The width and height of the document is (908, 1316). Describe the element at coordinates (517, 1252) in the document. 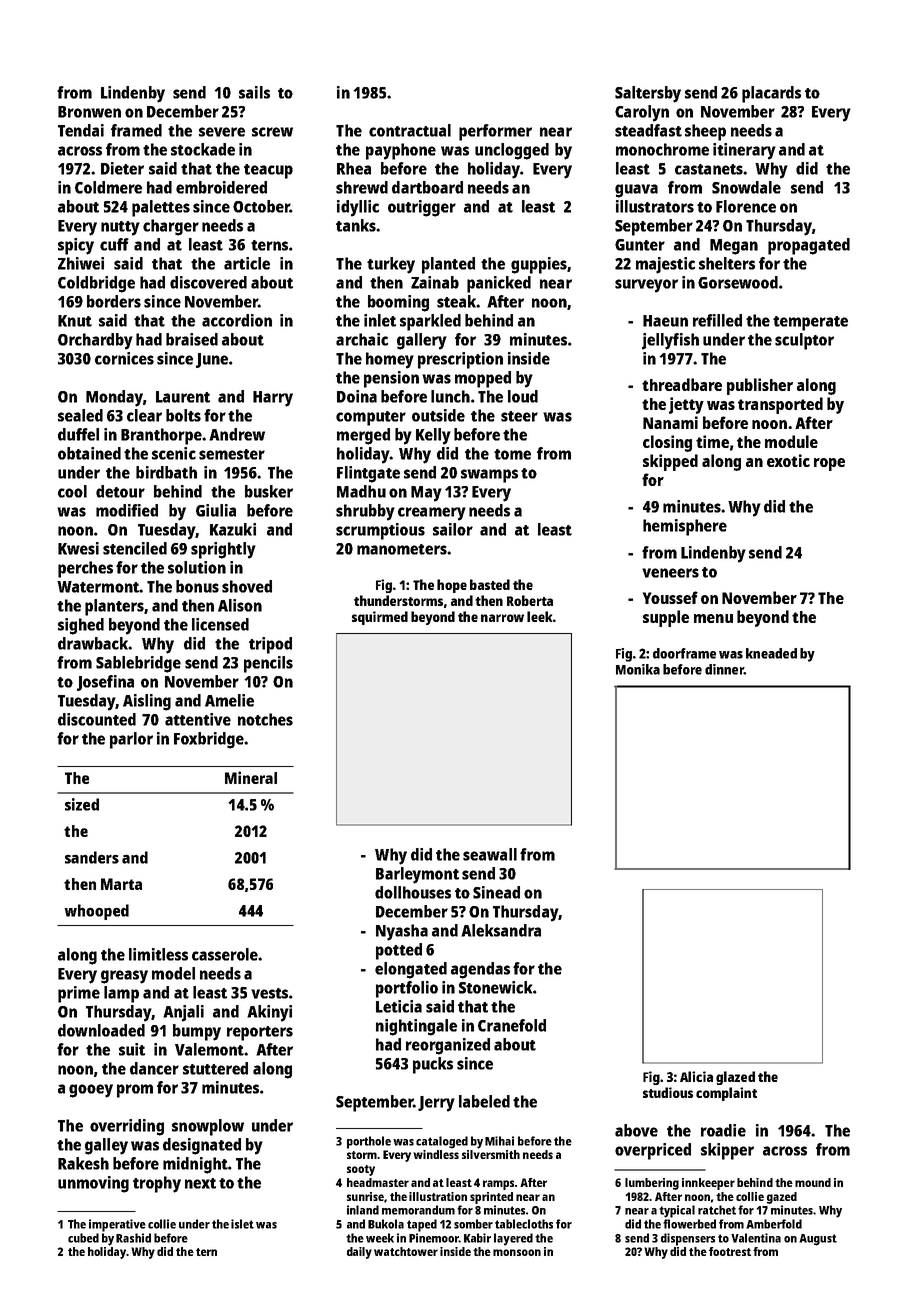

I see `monsoon` at that location.
